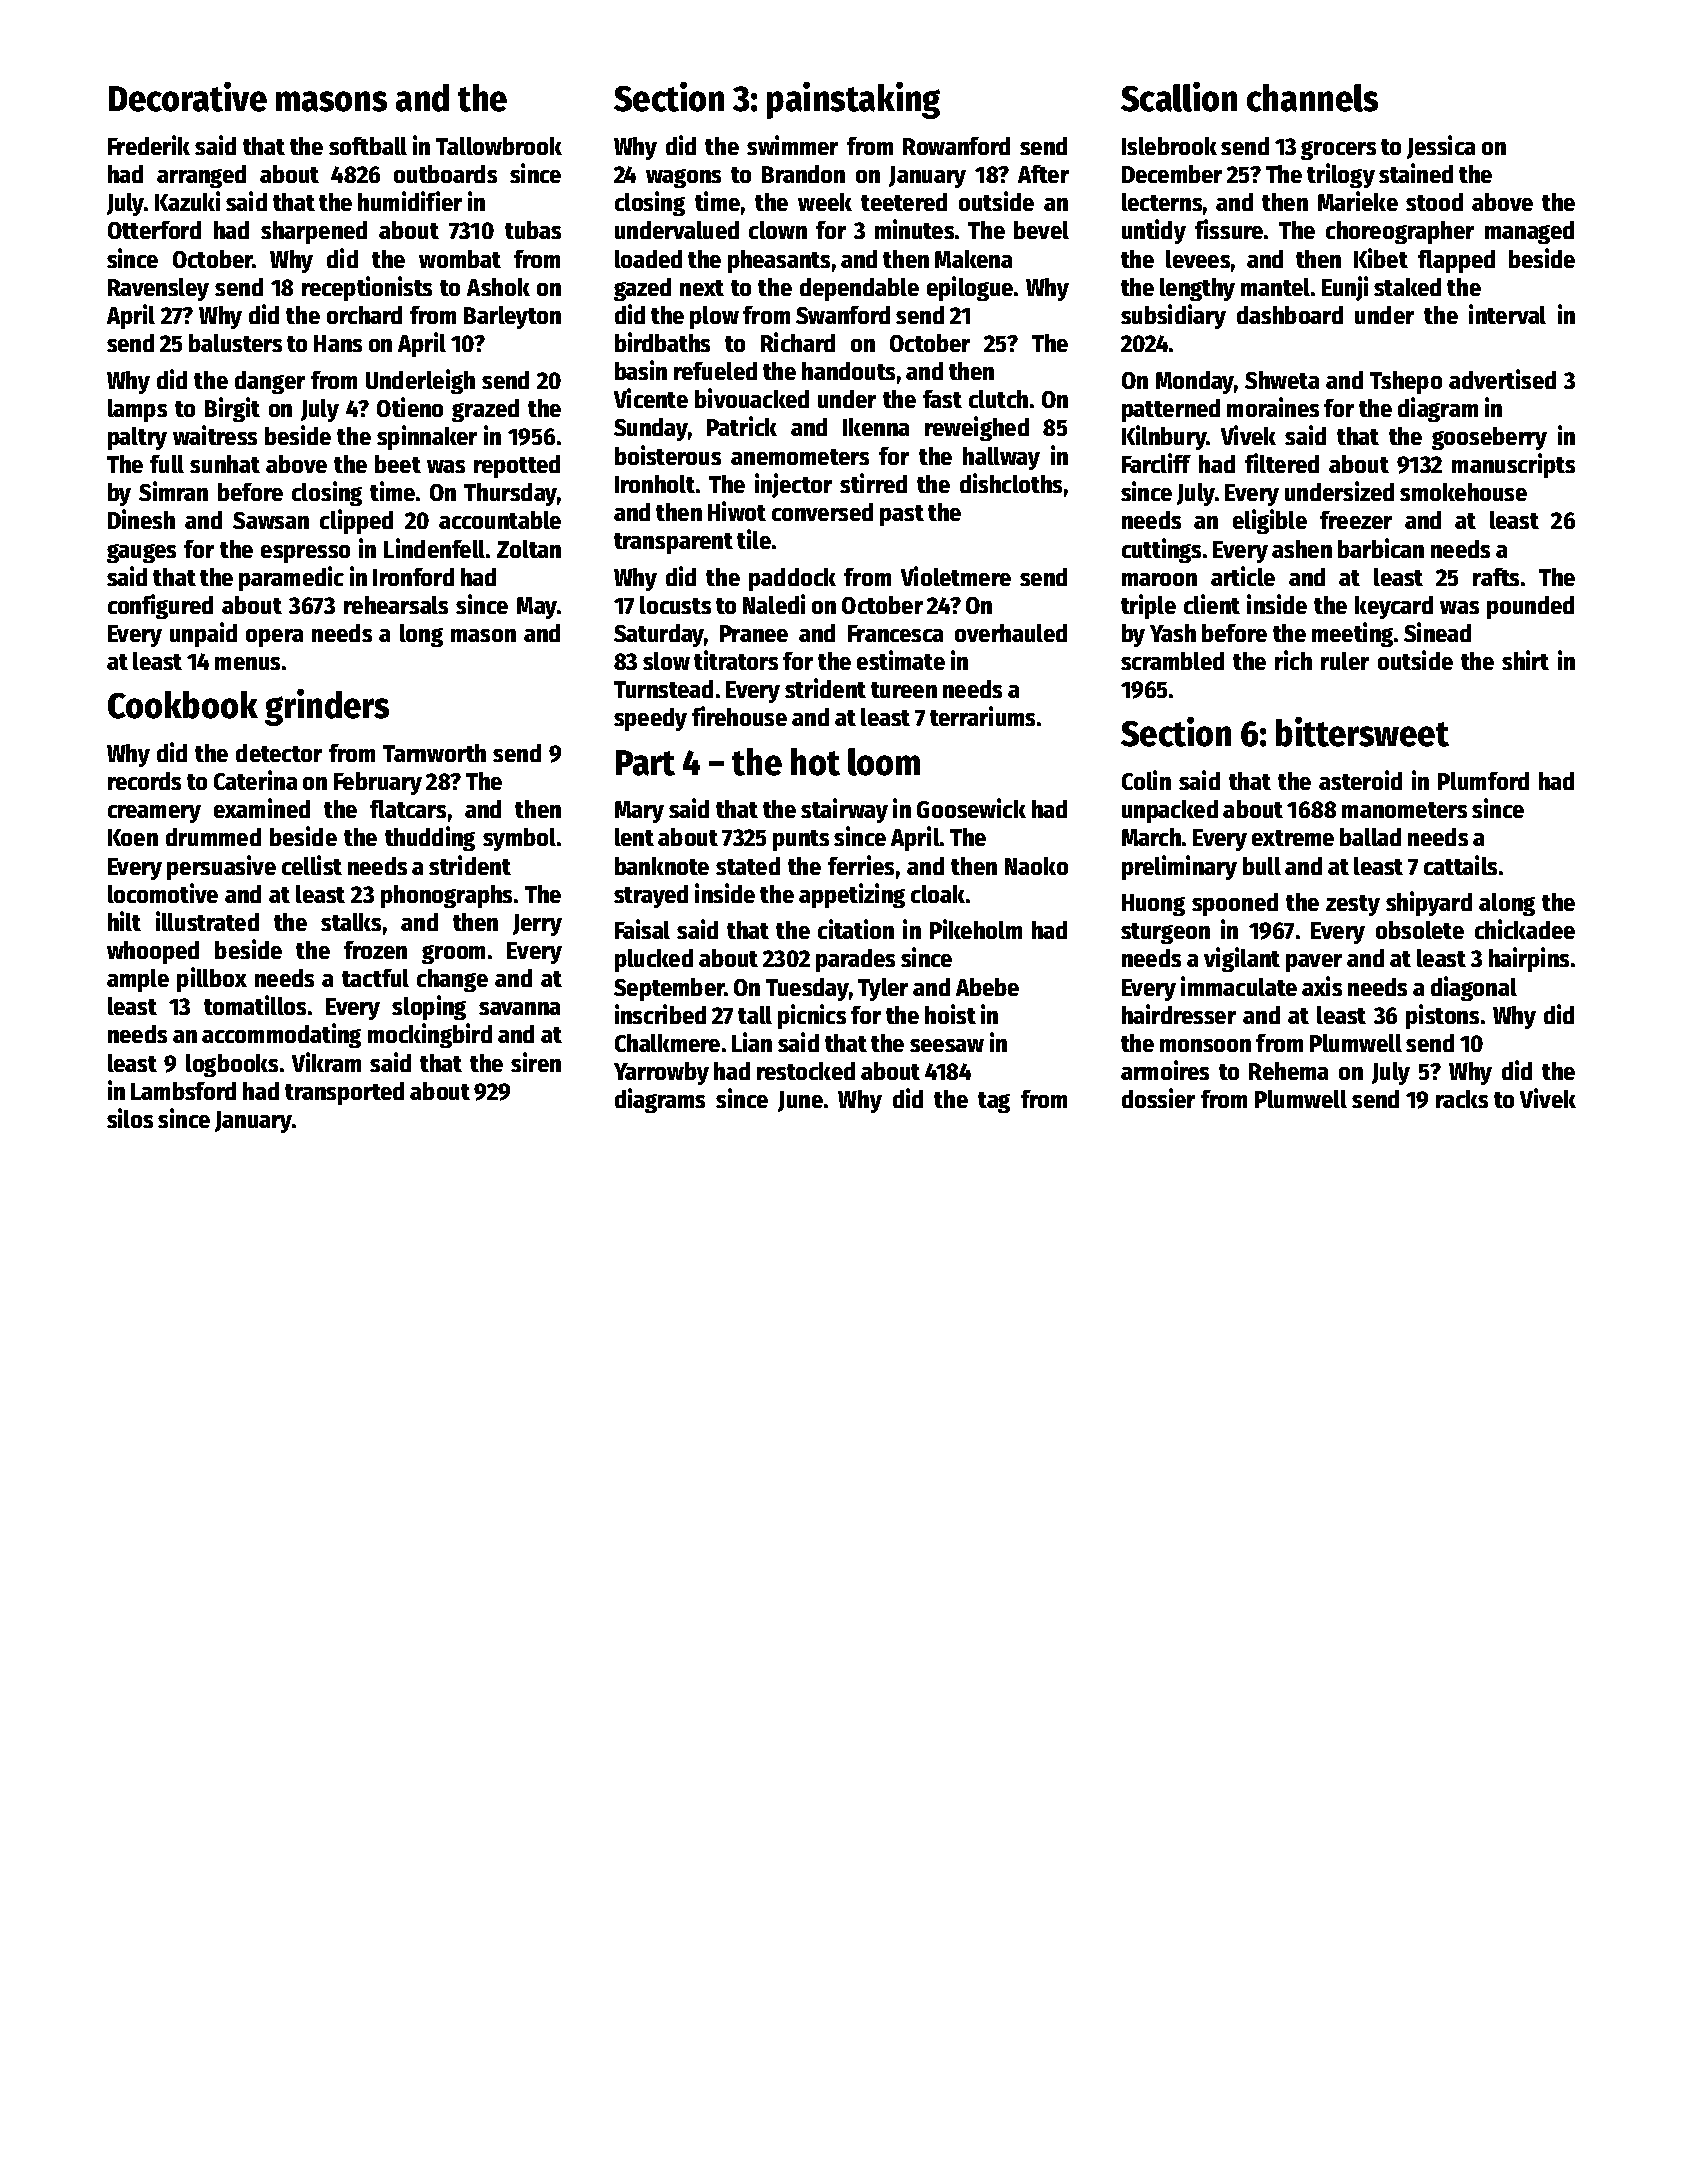 The height and width of the page is (2178, 1683). I want to click on full, so click(167, 464).
